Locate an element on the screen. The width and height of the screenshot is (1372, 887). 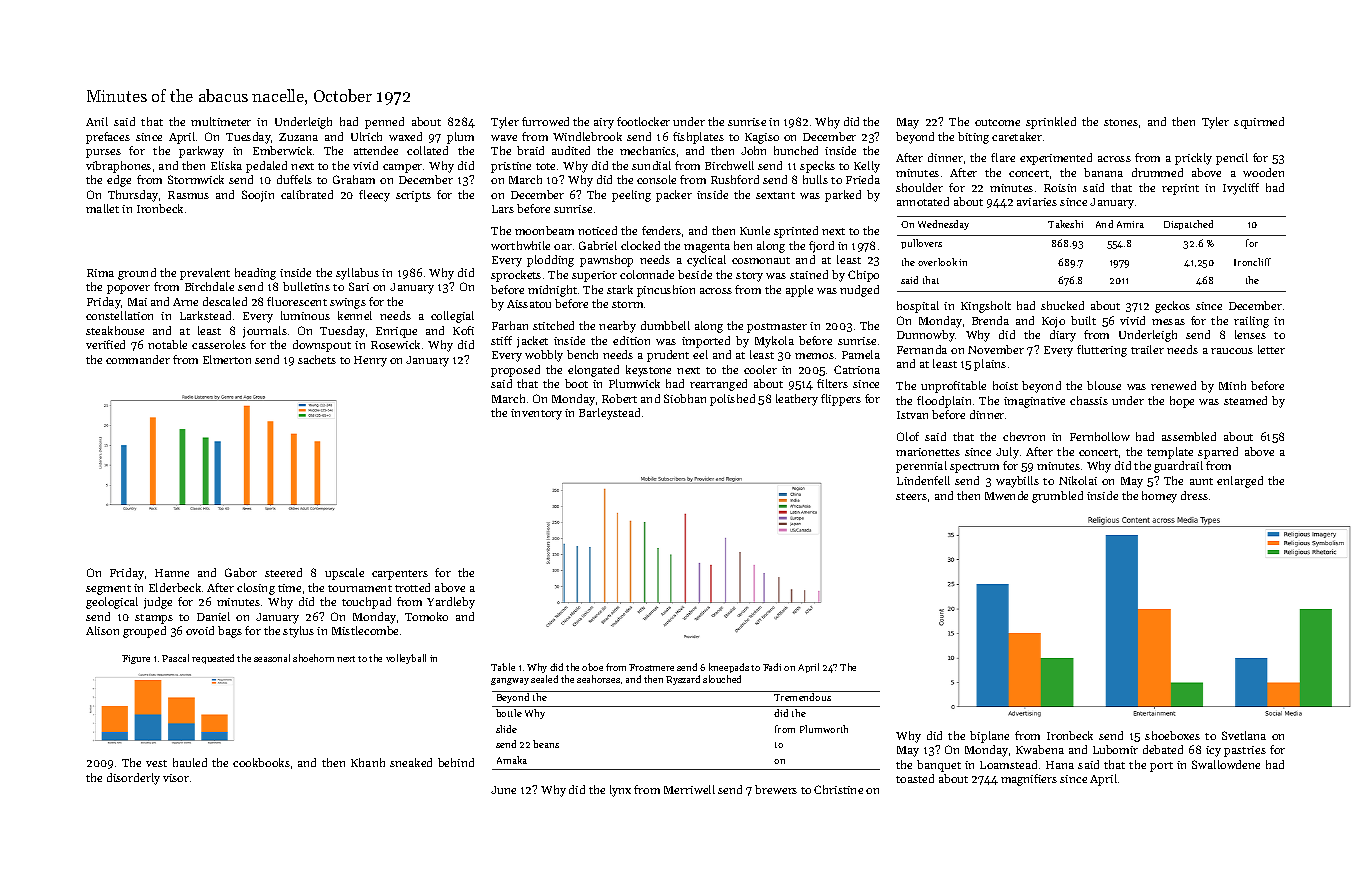
footlocker is located at coordinates (643, 121).
